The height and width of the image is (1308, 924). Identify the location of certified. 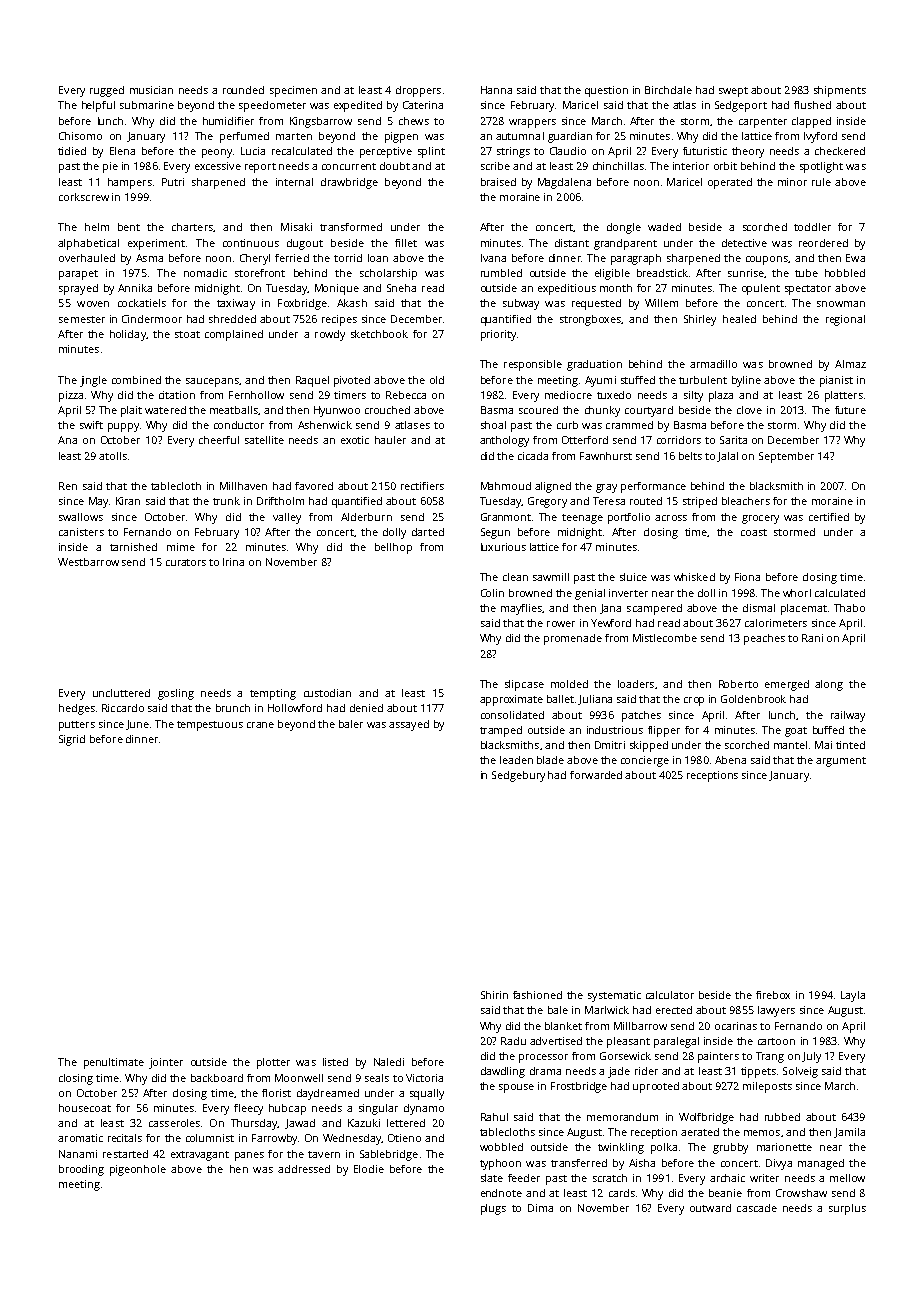
(829, 517).
